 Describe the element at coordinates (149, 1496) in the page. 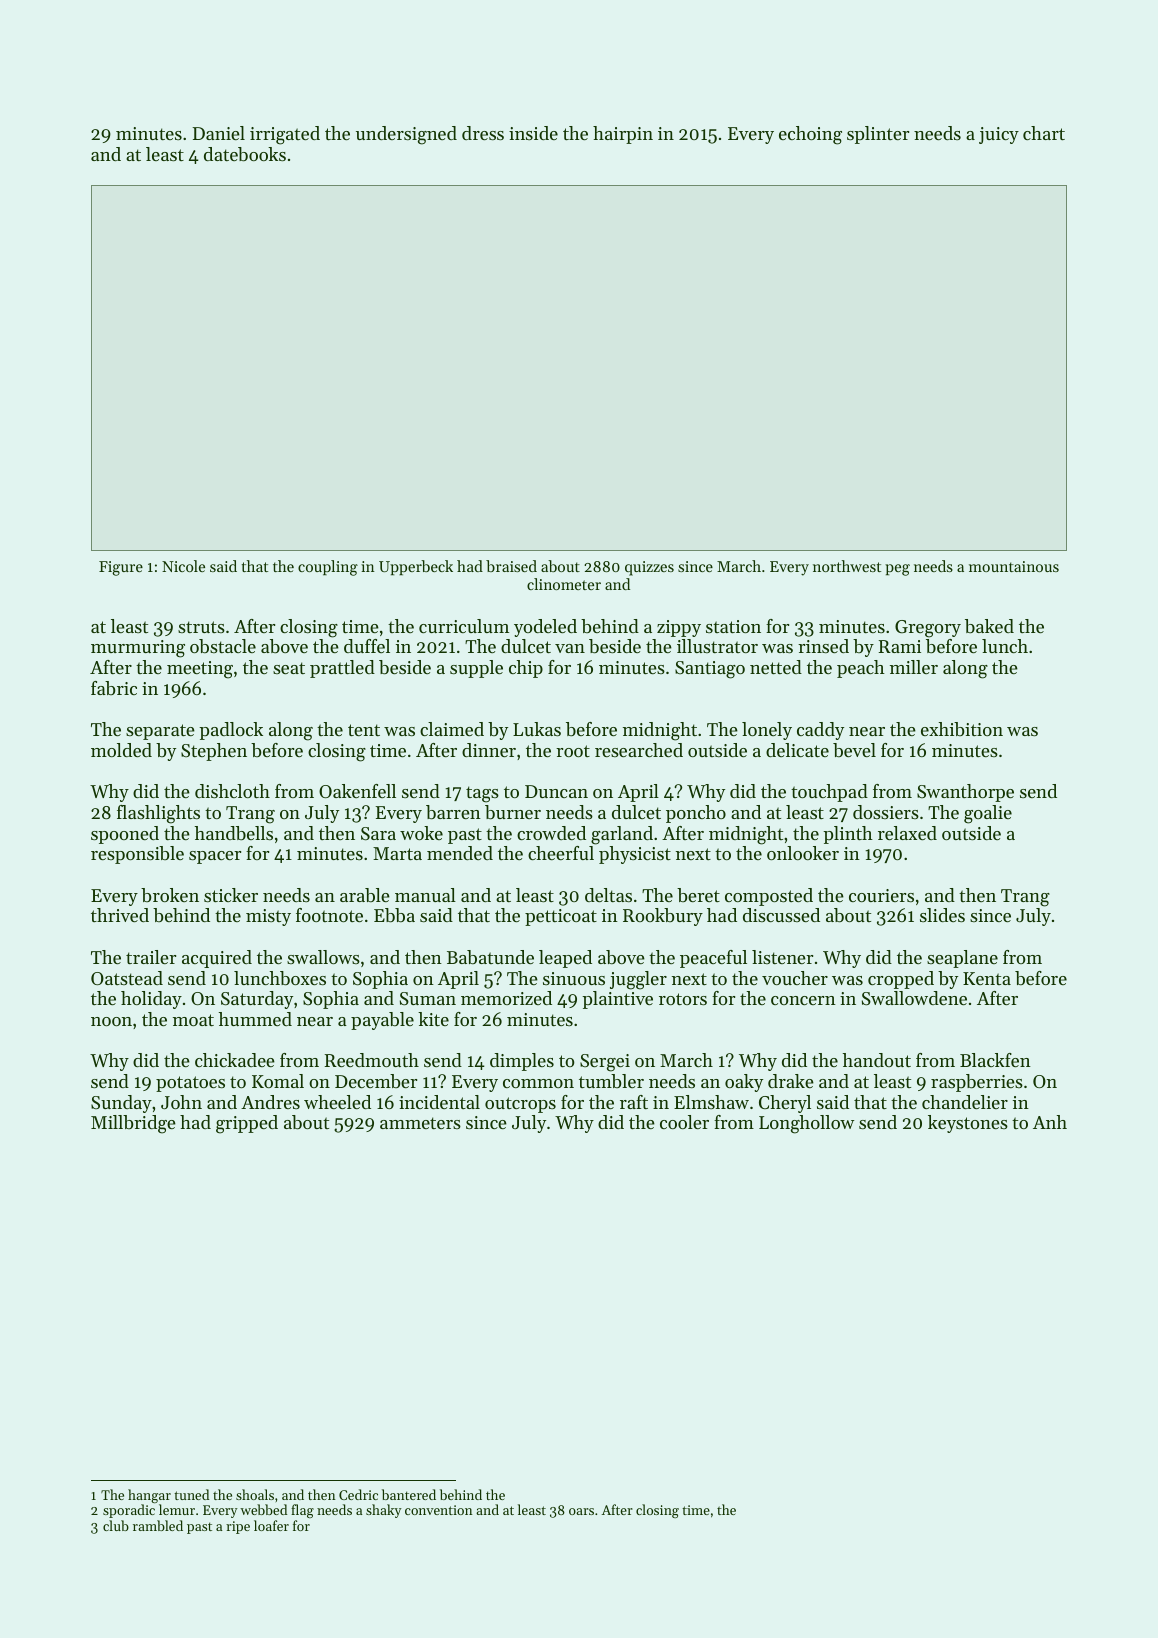

I see `hangar` at that location.
